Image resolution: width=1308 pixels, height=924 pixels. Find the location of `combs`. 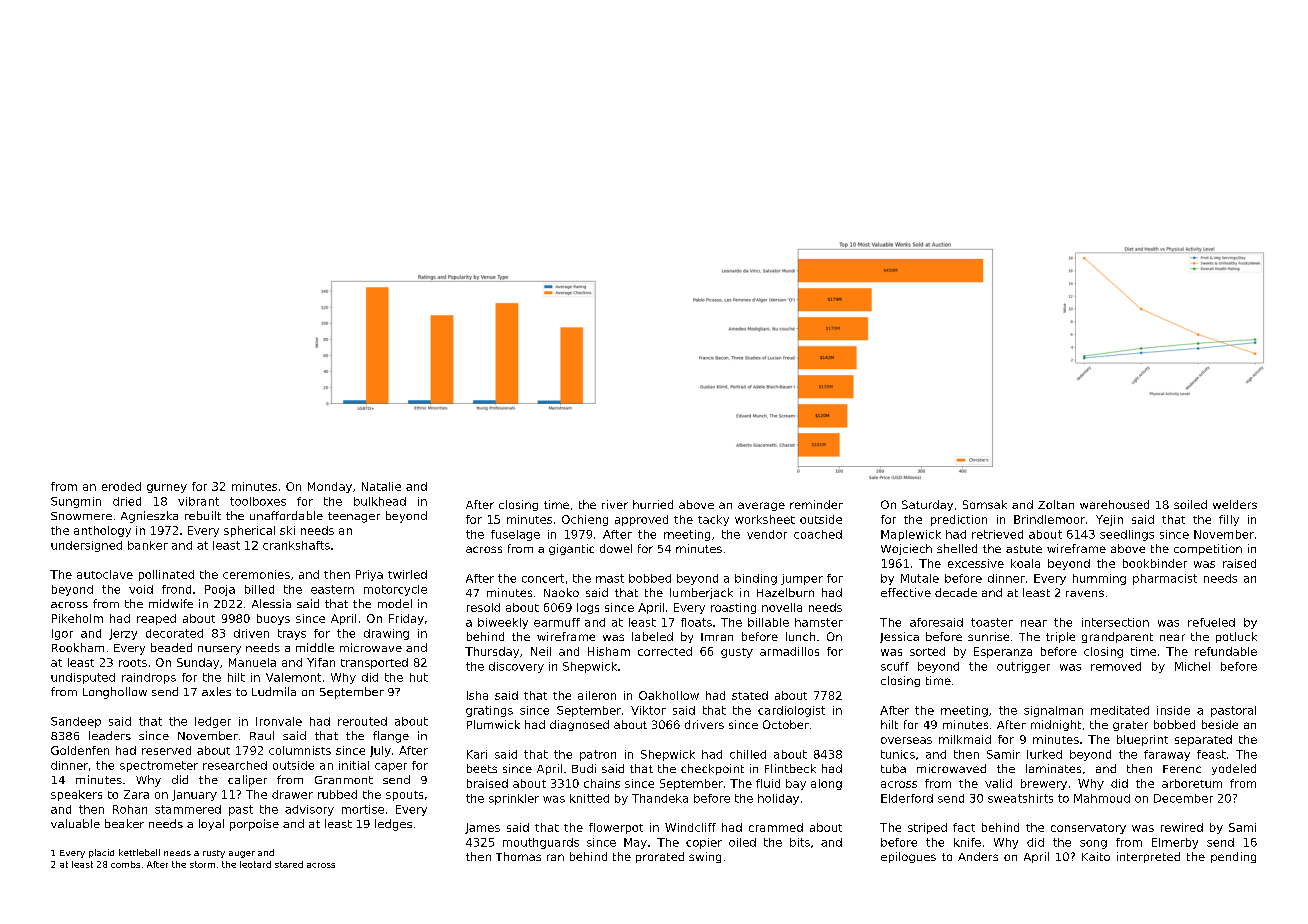

combs is located at coordinates (125, 864).
